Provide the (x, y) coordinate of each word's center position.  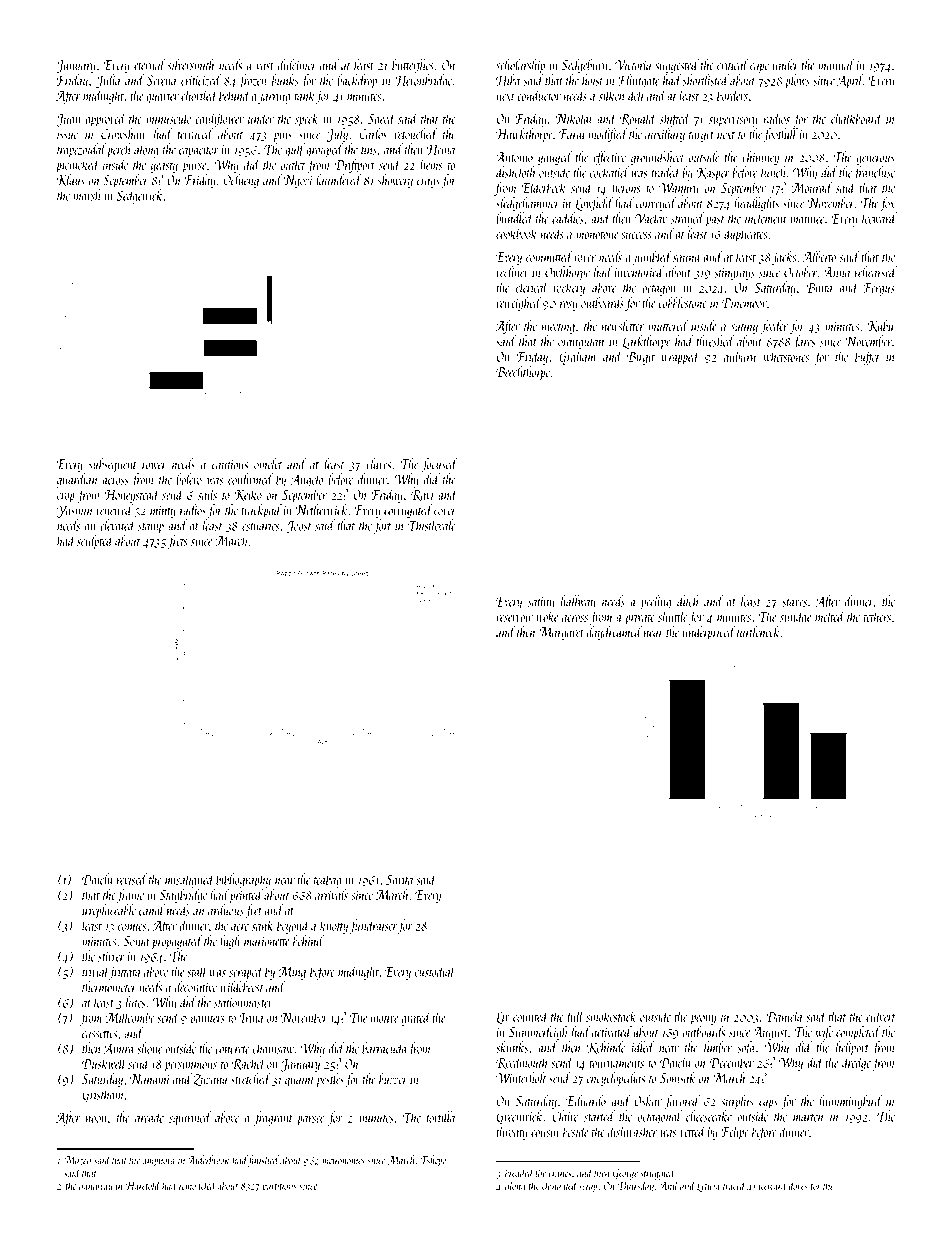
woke (547, 616)
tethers (877, 616)
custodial (435, 971)
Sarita (399, 879)
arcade (149, 1117)
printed (246, 896)
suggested (677, 66)
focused (440, 465)
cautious (230, 465)
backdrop (357, 81)
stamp (151, 528)
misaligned (190, 880)
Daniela (784, 1016)
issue (67, 135)
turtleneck (758, 632)
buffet (867, 357)
